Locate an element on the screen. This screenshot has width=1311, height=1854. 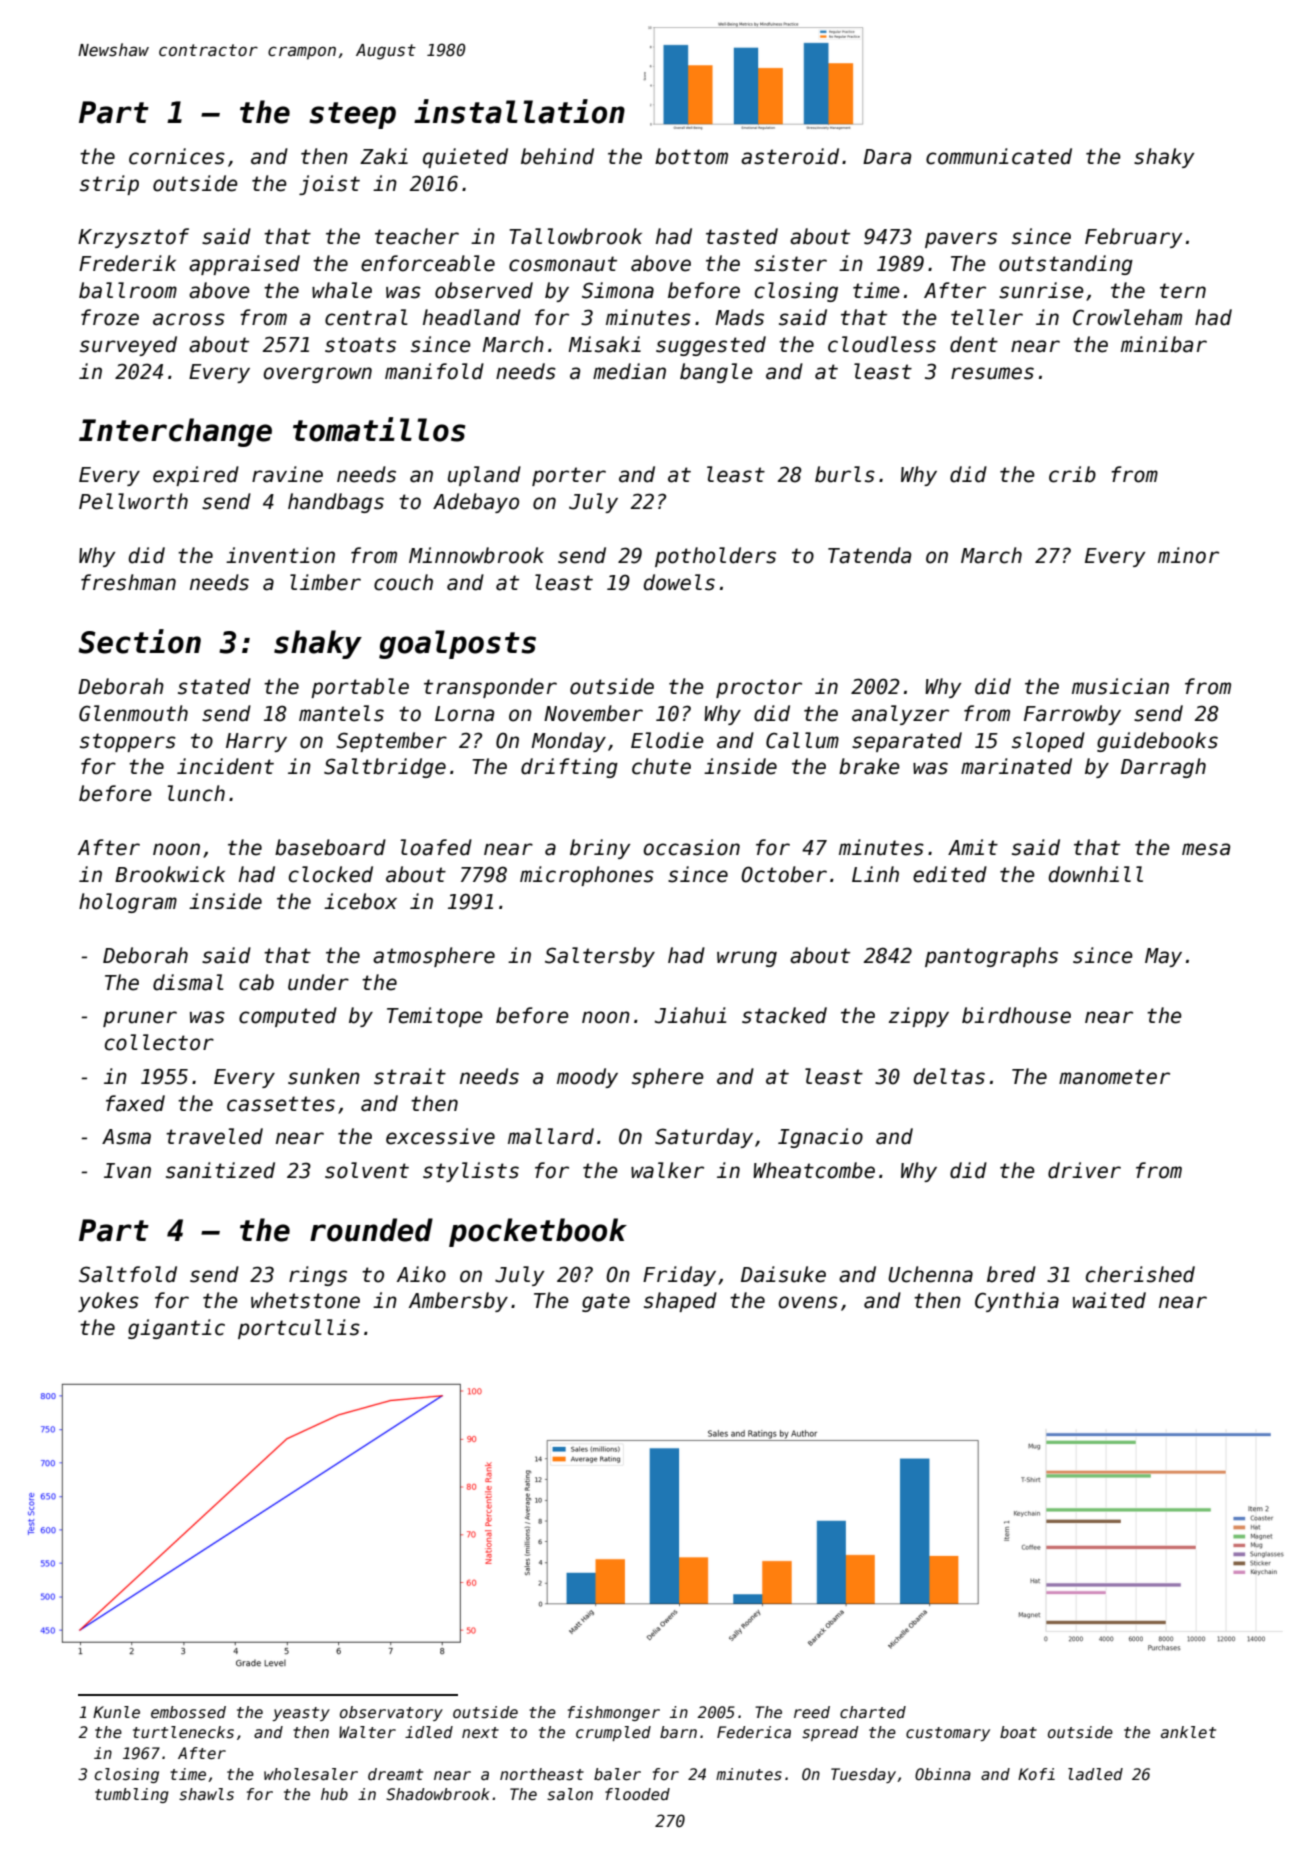
faxed is located at coordinates (135, 1103).
